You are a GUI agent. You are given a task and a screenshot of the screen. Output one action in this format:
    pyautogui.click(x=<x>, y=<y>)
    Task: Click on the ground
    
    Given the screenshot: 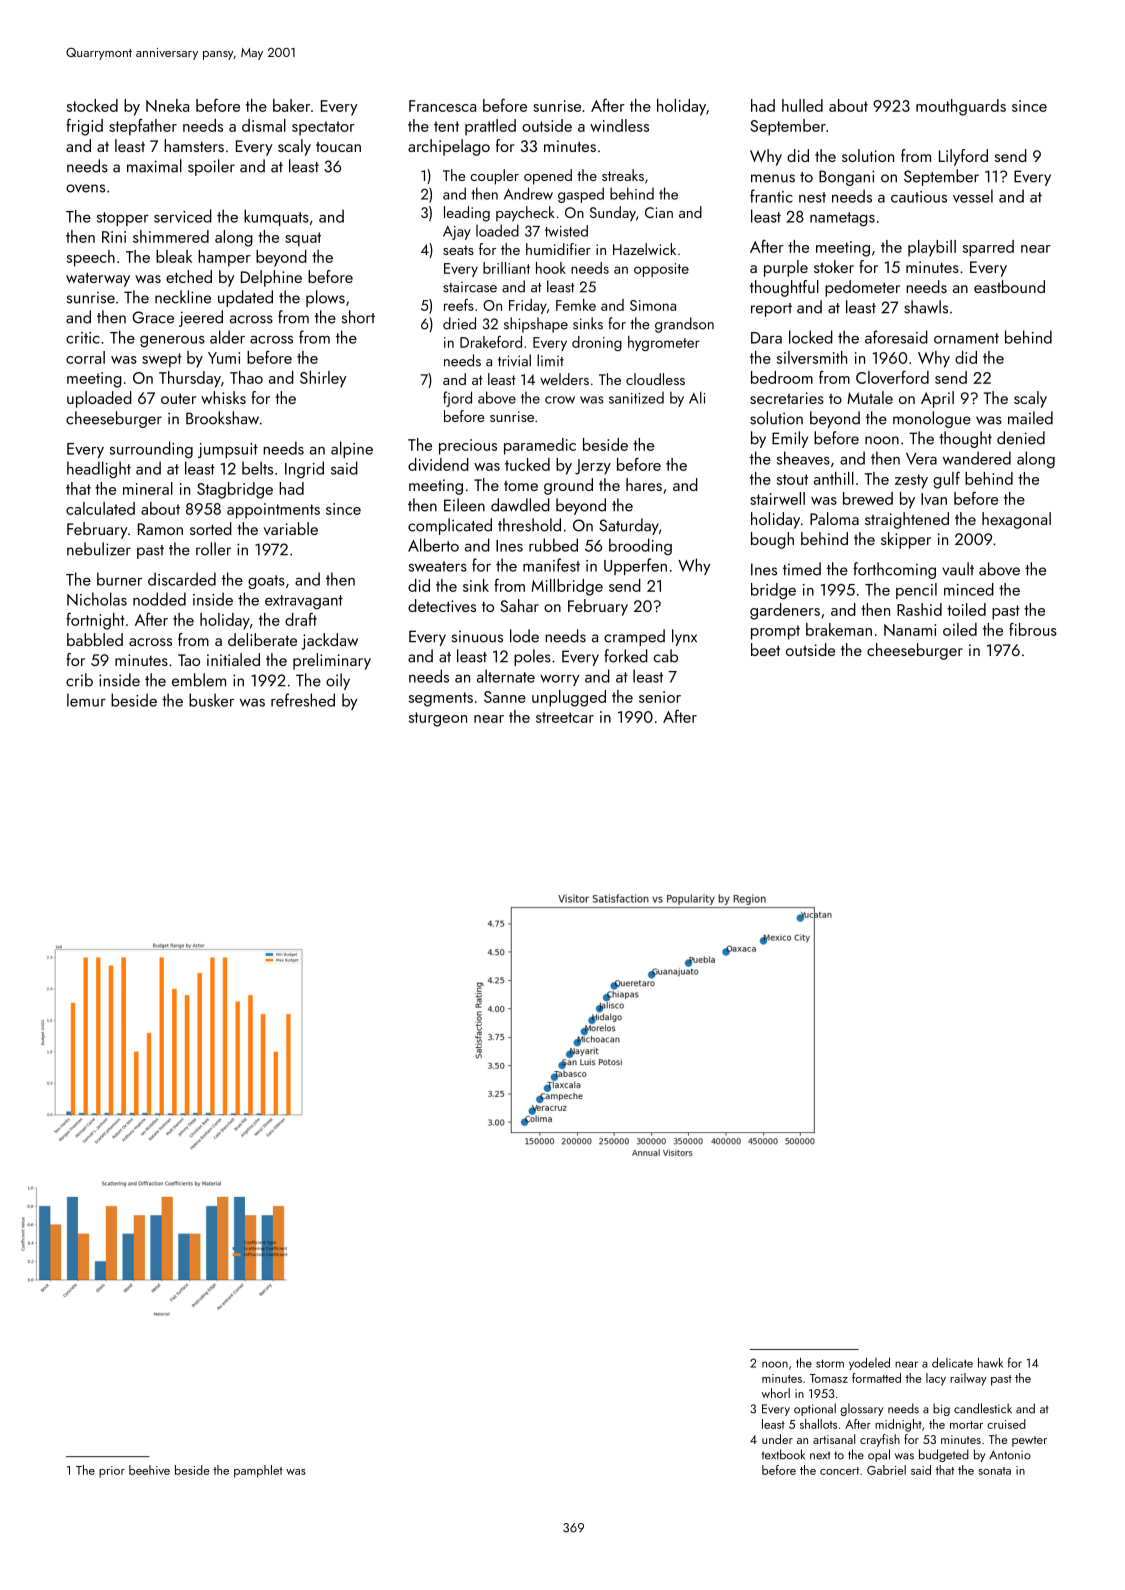 What is the action you would take?
    pyautogui.click(x=568, y=486)
